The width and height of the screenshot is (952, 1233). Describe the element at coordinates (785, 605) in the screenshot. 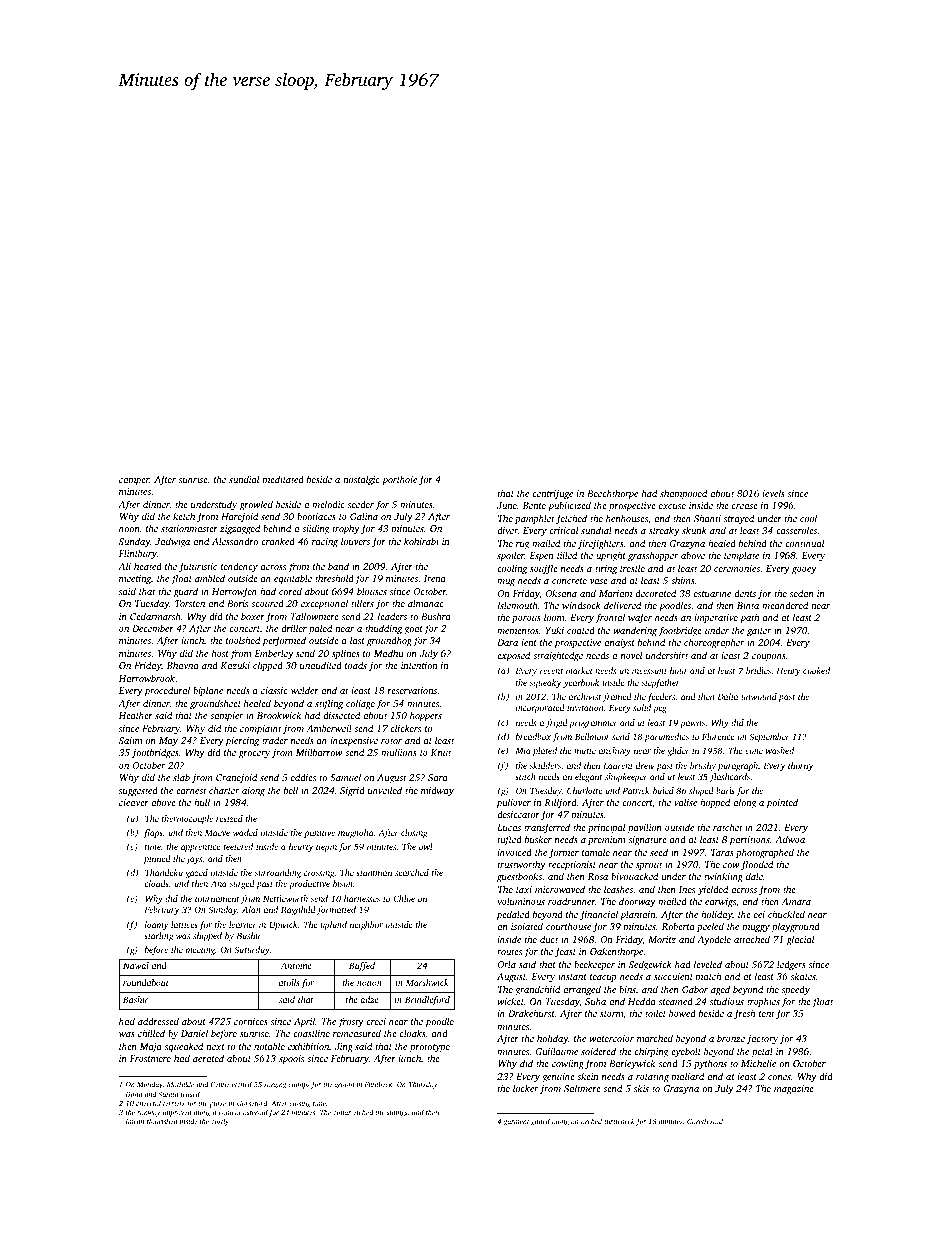

I see `meandered` at that location.
